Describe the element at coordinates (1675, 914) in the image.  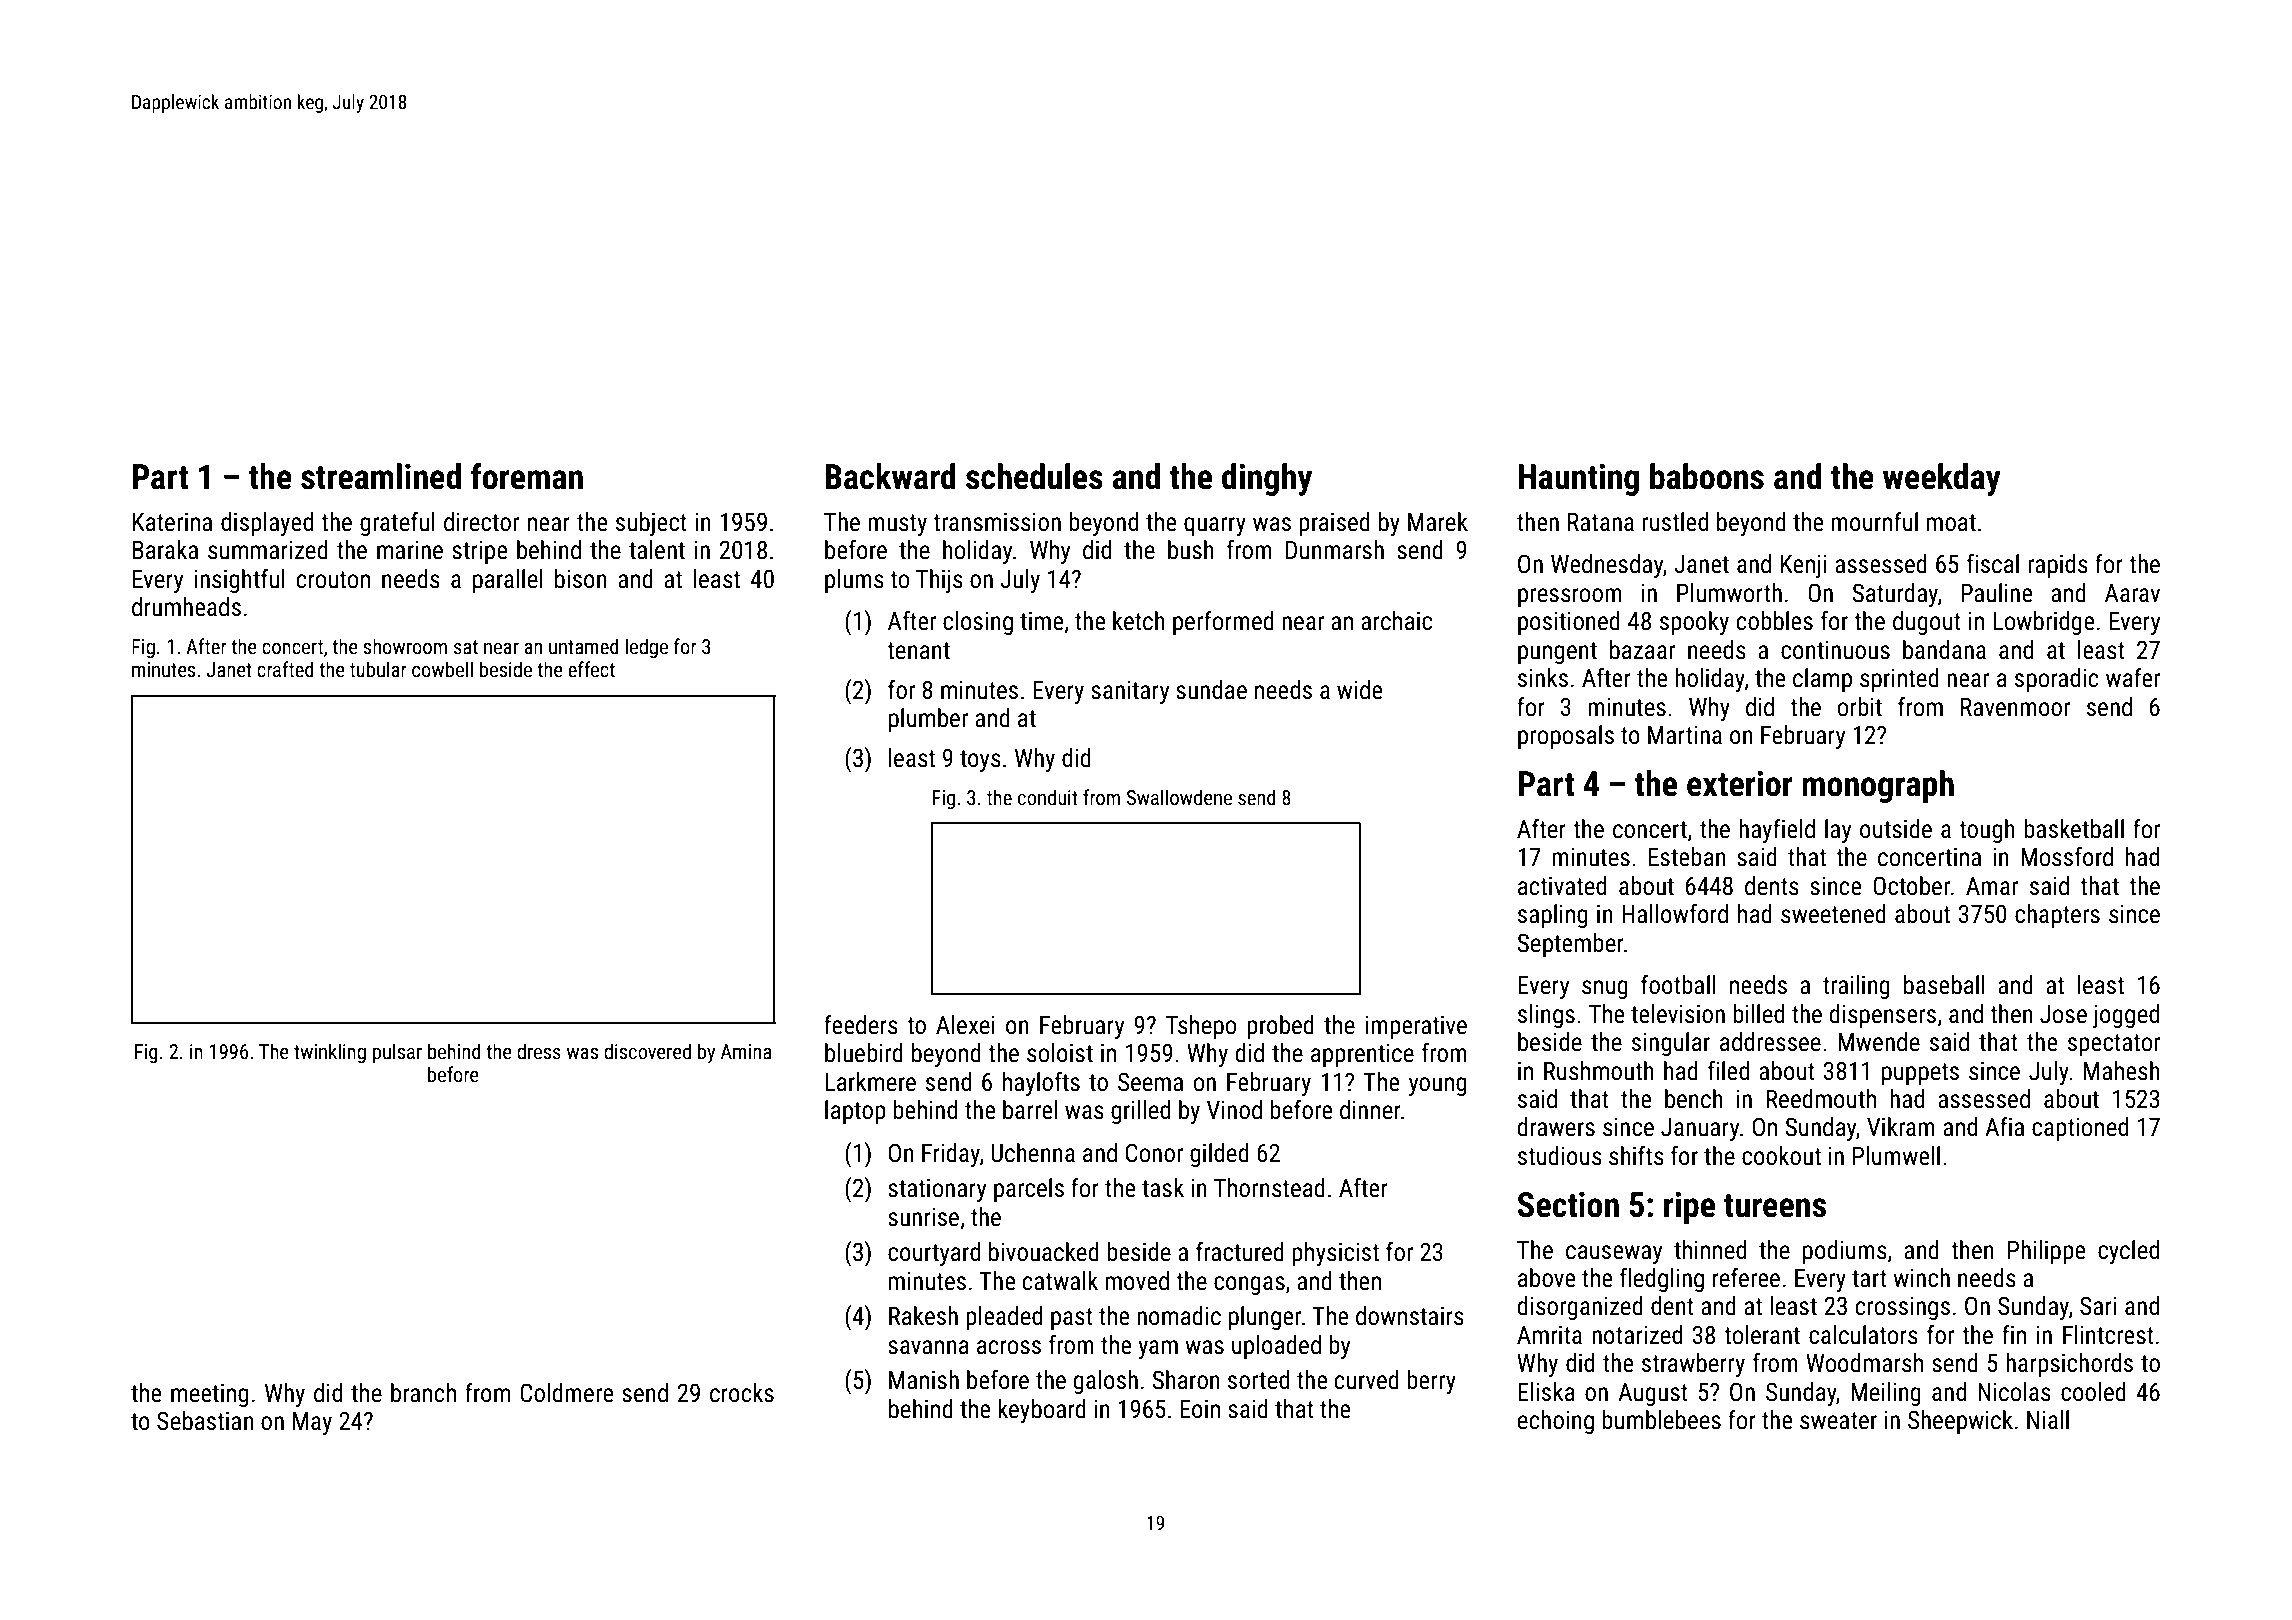
I see `Hallowford` at that location.
